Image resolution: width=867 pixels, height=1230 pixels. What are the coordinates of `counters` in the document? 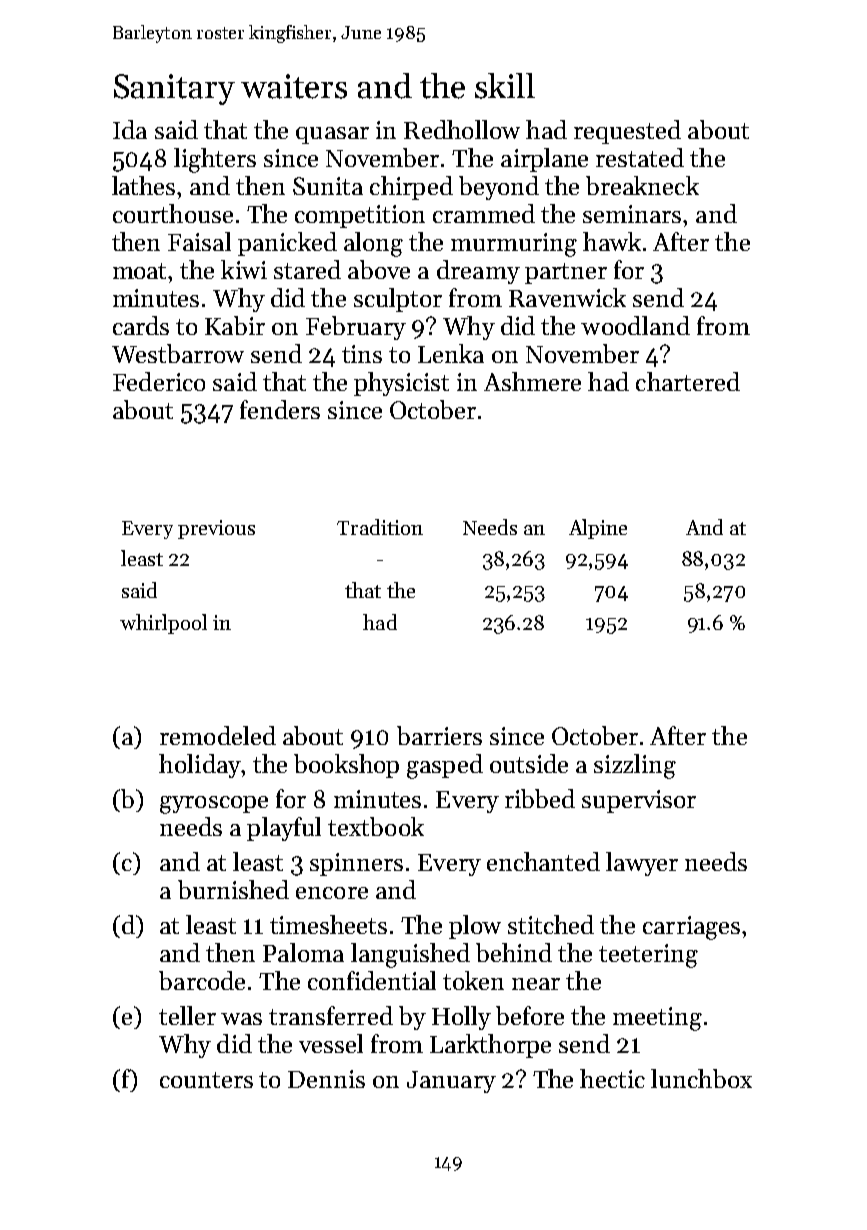 It's located at (206, 1080).
